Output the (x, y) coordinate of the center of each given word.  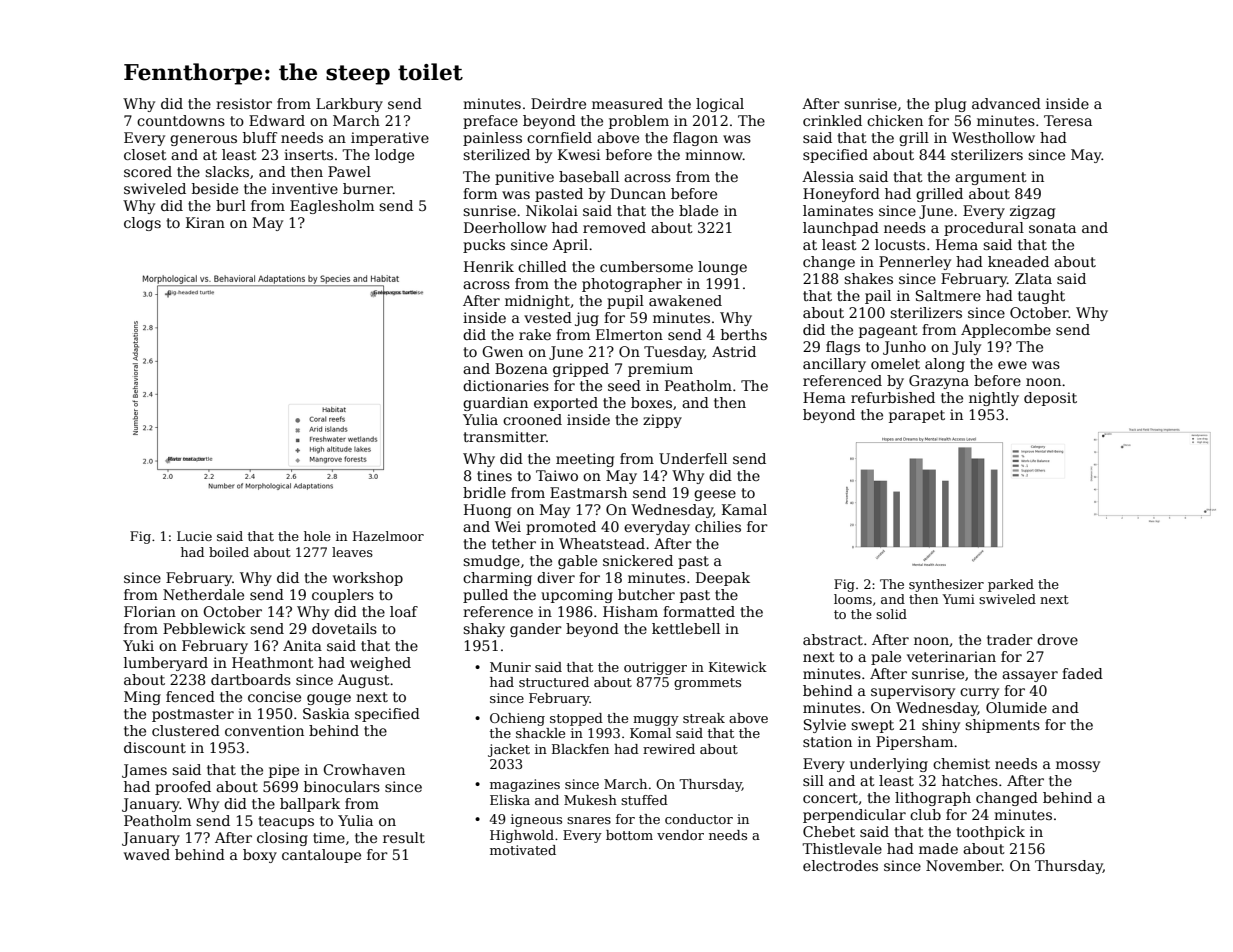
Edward (277, 120)
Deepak (723, 579)
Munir (510, 667)
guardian (495, 404)
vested (548, 317)
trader (1010, 639)
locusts (900, 244)
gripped (581, 370)
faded (1082, 673)
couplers (343, 596)
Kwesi (579, 154)
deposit (1050, 399)
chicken (895, 120)
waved (147, 854)
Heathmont (273, 662)
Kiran (205, 222)
